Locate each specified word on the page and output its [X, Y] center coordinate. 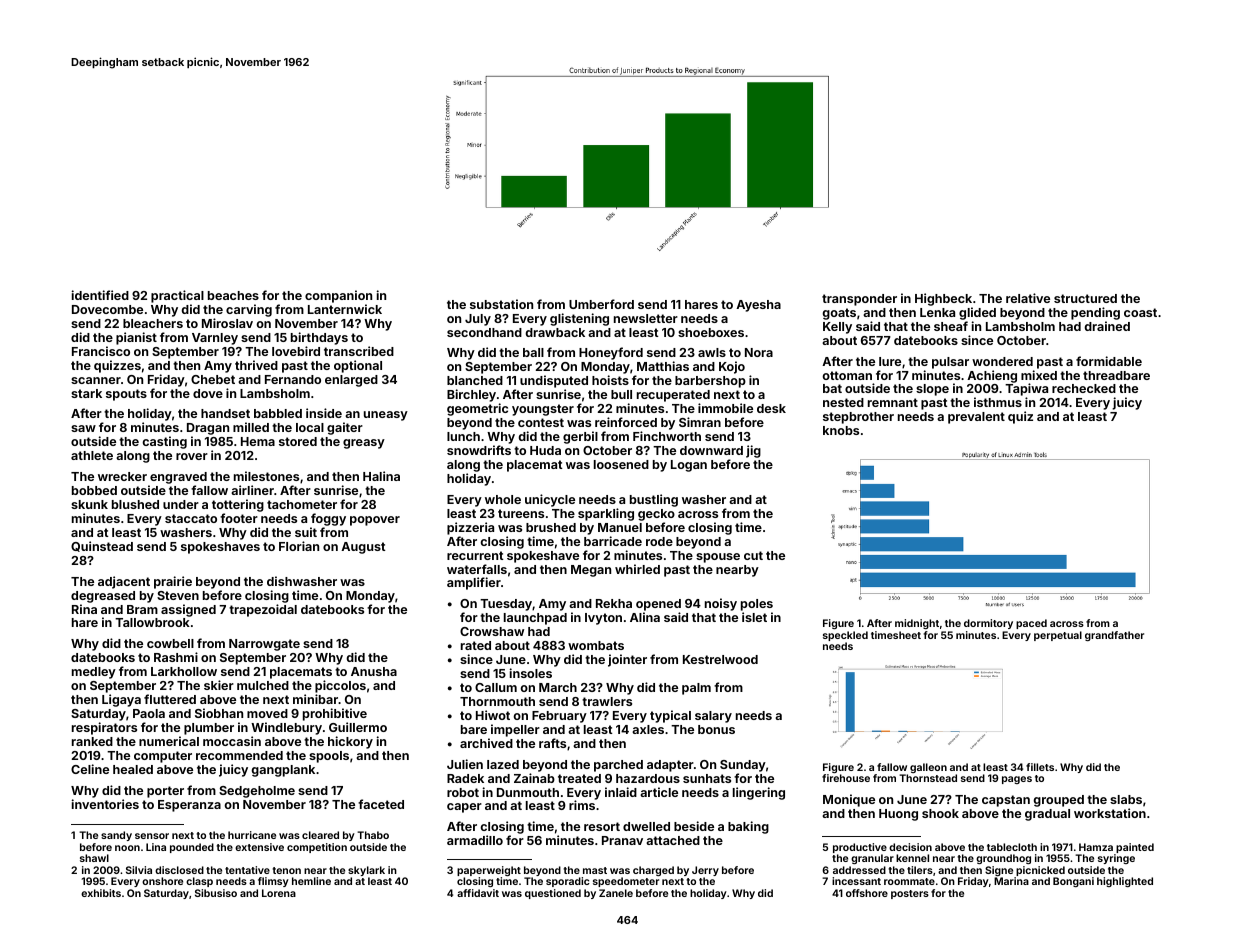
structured [1085, 298]
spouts [126, 395]
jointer [627, 660]
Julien [465, 764]
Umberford [601, 304]
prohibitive [335, 714]
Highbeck [943, 299]
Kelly [837, 328]
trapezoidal [263, 610]
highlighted [1125, 882]
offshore [867, 893]
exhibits [101, 893]
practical [177, 296]
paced [1031, 624]
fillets [1040, 767]
